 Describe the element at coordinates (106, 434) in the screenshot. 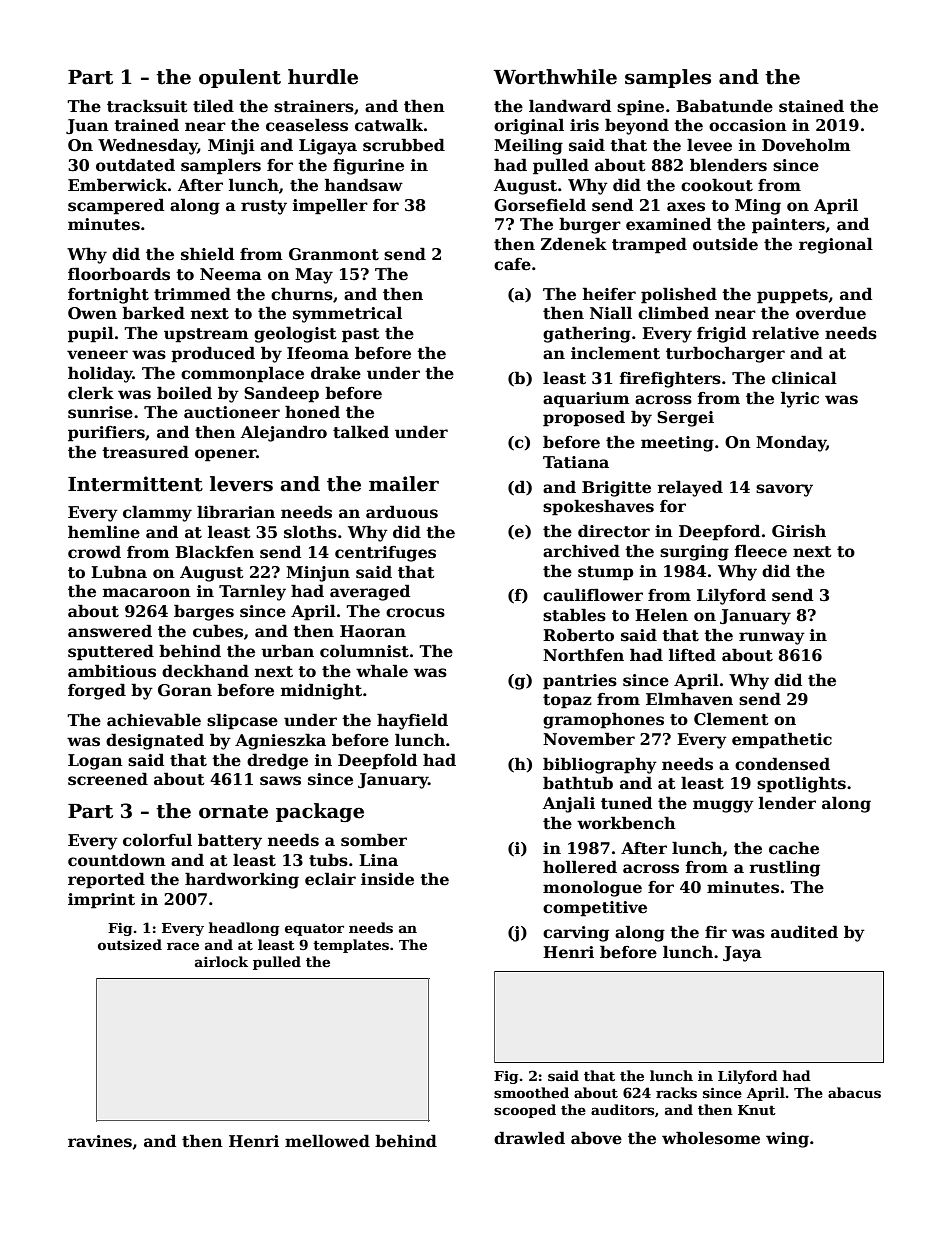

I see `purifiers` at that location.
